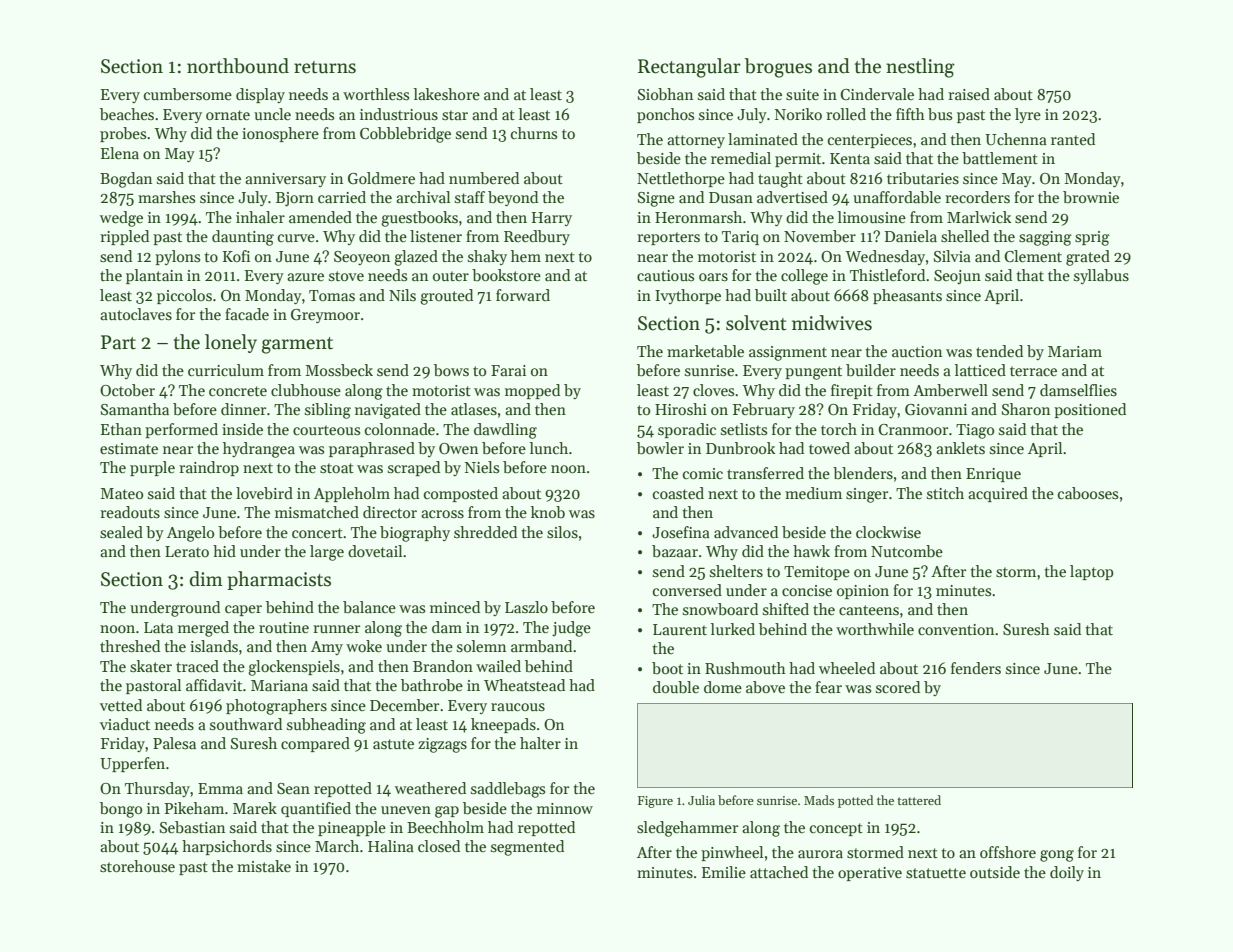 The height and width of the screenshot is (952, 1233). What do you see at coordinates (534, 133) in the screenshot?
I see `churns` at bounding box center [534, 133].
